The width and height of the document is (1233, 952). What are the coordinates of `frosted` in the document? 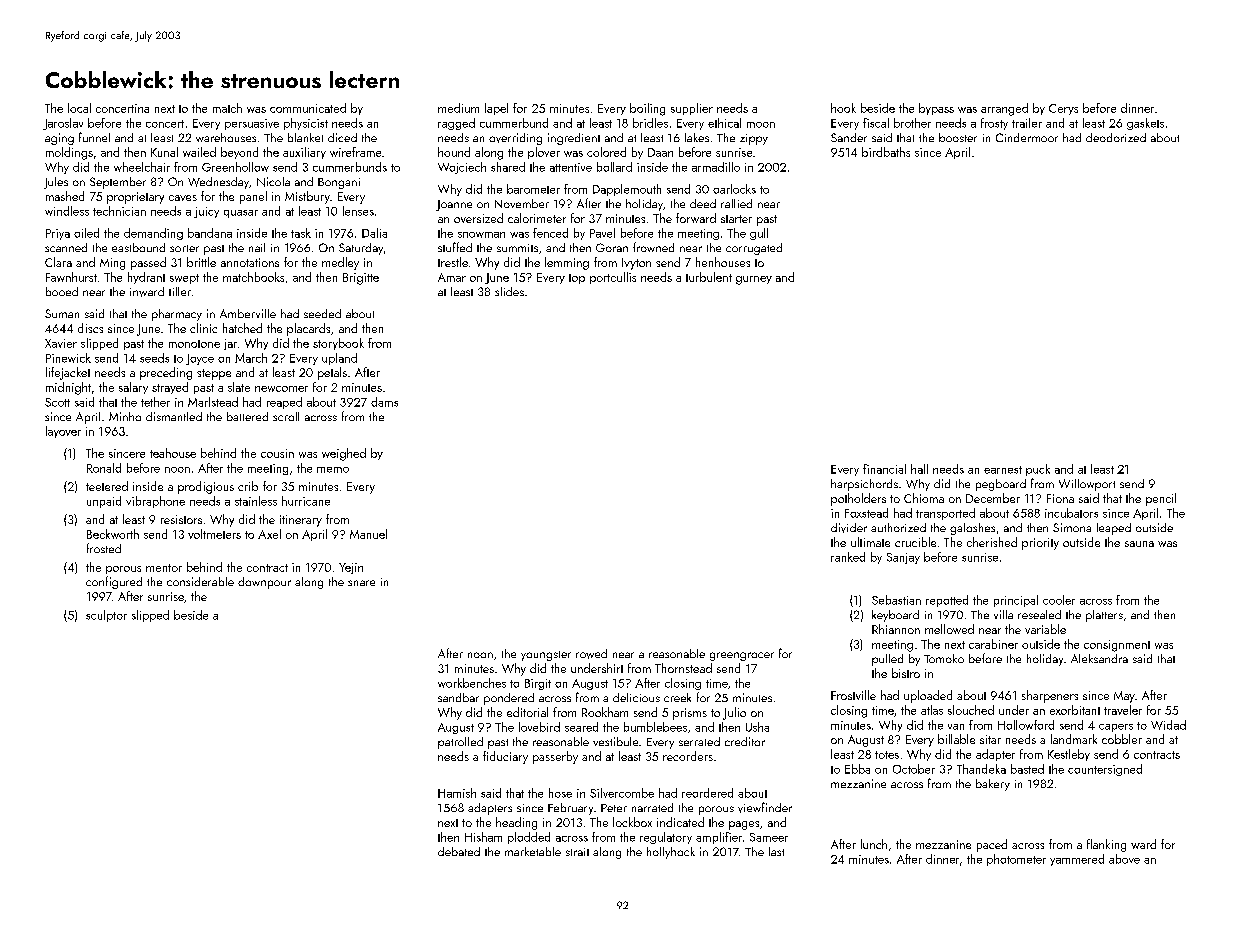 It's located at (104, 548).
